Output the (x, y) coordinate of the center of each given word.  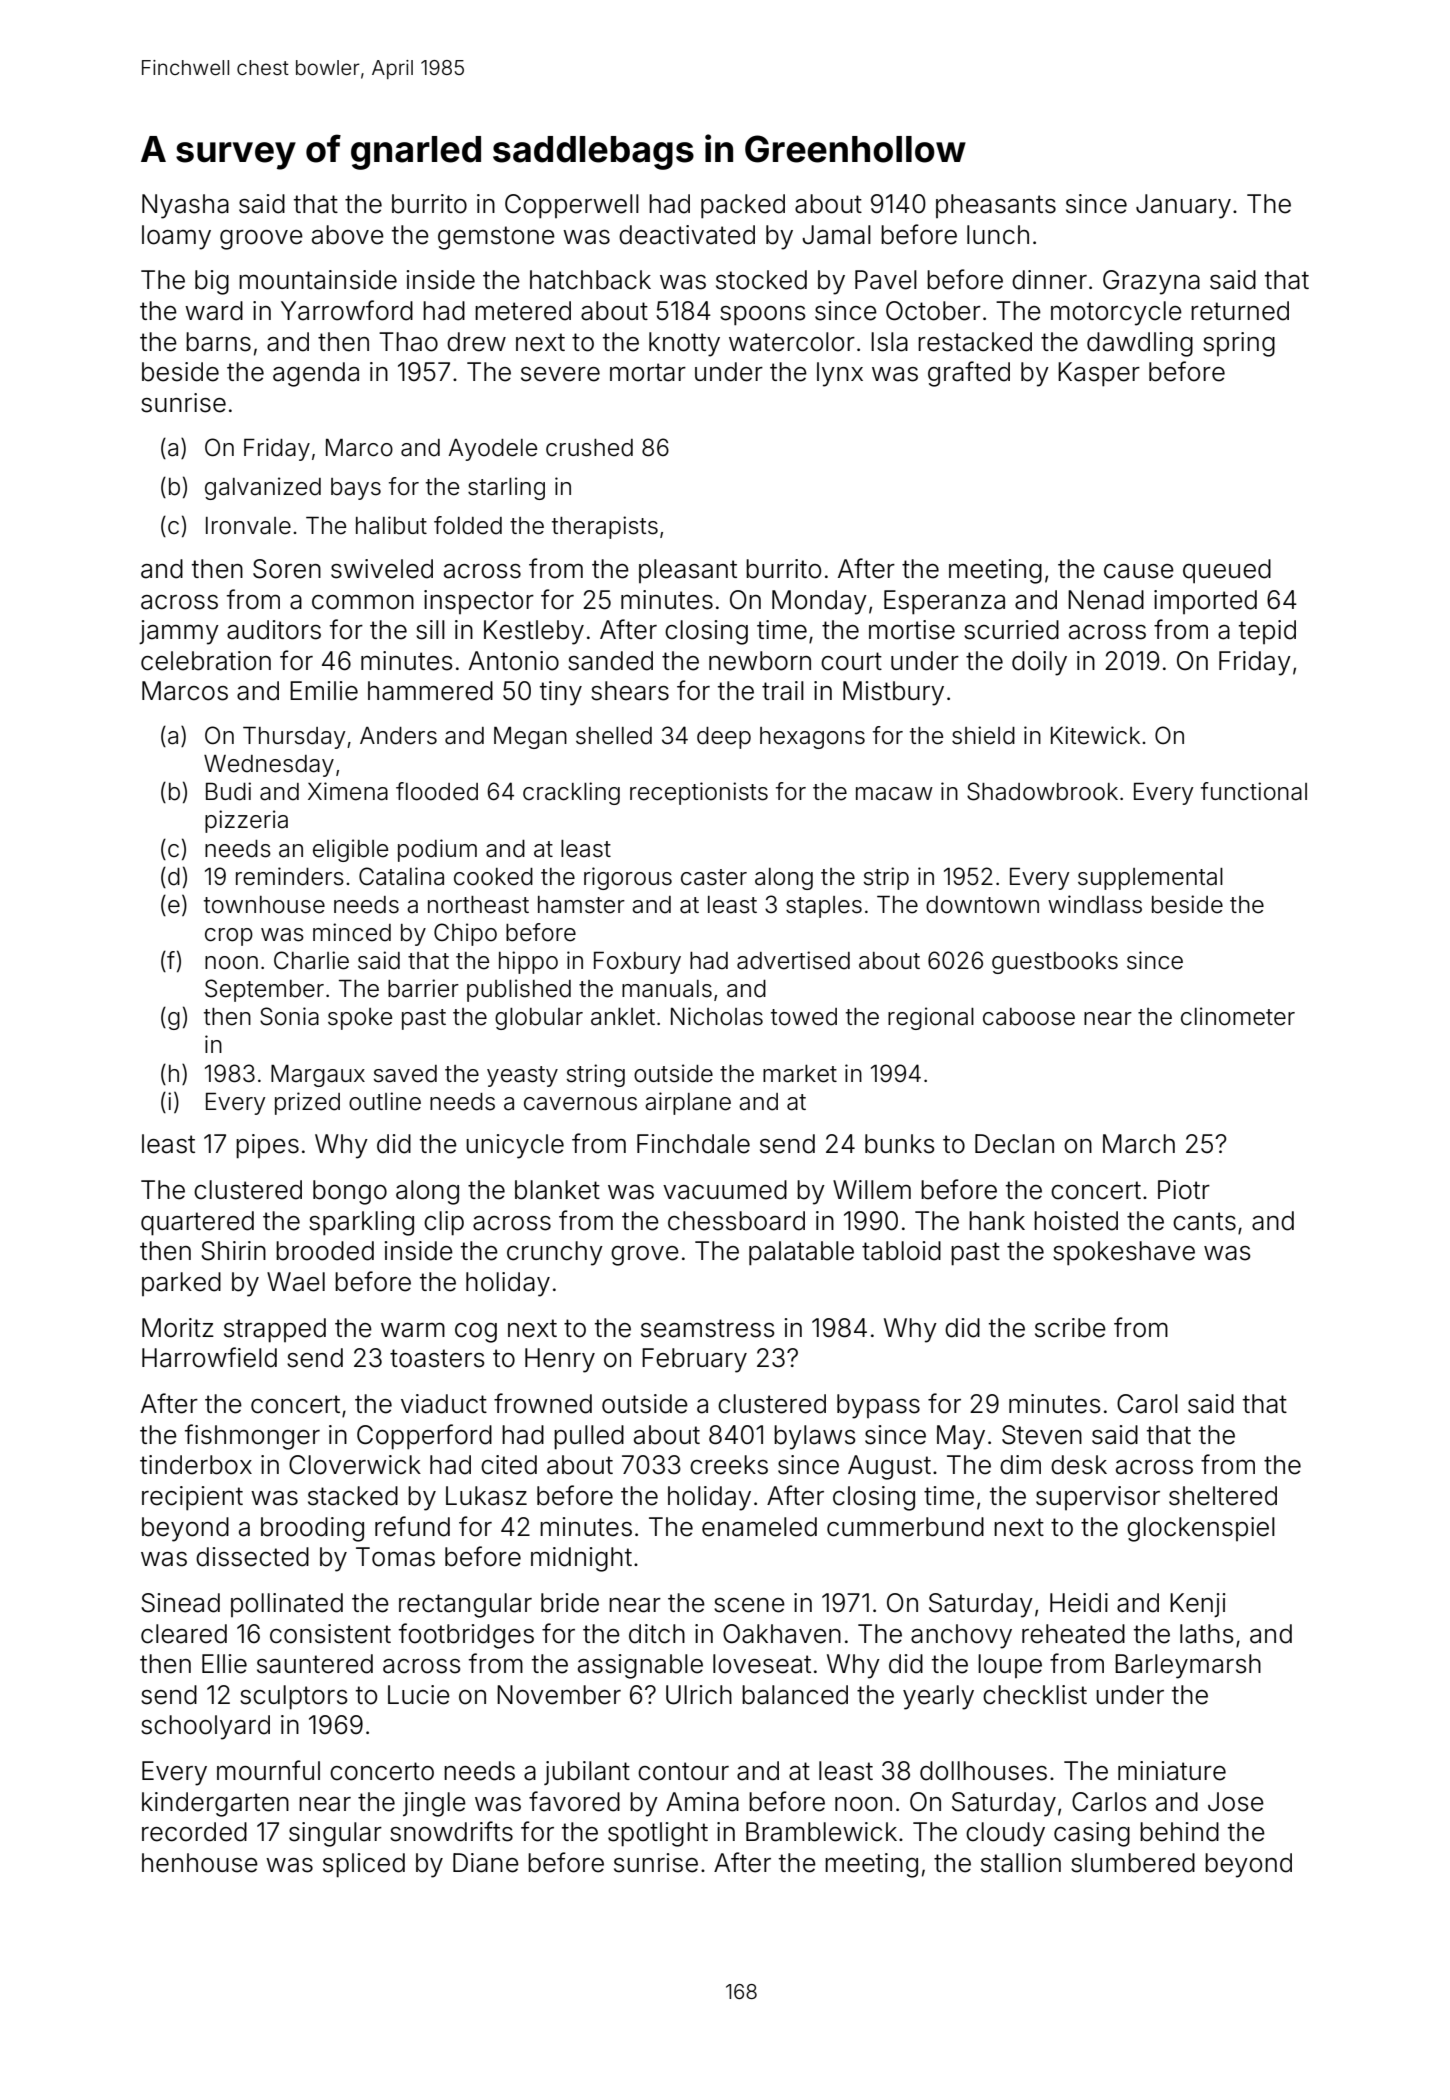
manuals (667, 989)
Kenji (1198, 1605)
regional (931, 1018)
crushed (589, 448)
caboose (1029, 1017)
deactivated (687, 235)
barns (218, 342)
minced (352, 932)
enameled (759, 1527)
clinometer (1238, 1016)
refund (412, 1526)
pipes (267, 1146)
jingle (434, 1804)
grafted (969, 374)
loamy (176, 237)
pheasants (996, 206)
